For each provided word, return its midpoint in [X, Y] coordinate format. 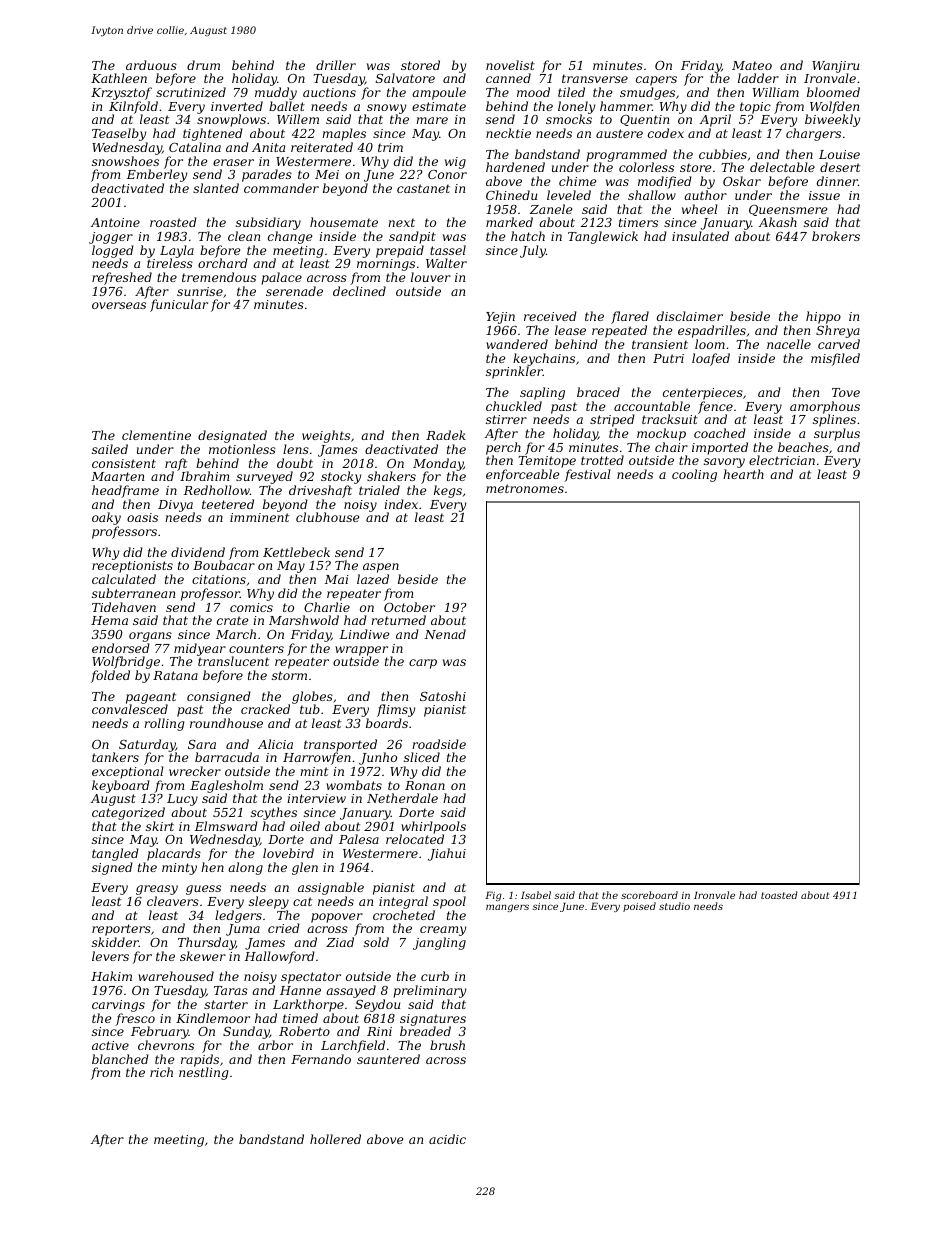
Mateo [752, 65]
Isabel [536, 895]
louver [431, 277]
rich [161, 1072]
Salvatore [405, 78]
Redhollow [216, 490]
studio [674, 906]
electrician [782, 460]
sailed [110, 449]
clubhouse [327, 517]
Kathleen [119, 78]
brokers [836, 236]
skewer [203, 956]
